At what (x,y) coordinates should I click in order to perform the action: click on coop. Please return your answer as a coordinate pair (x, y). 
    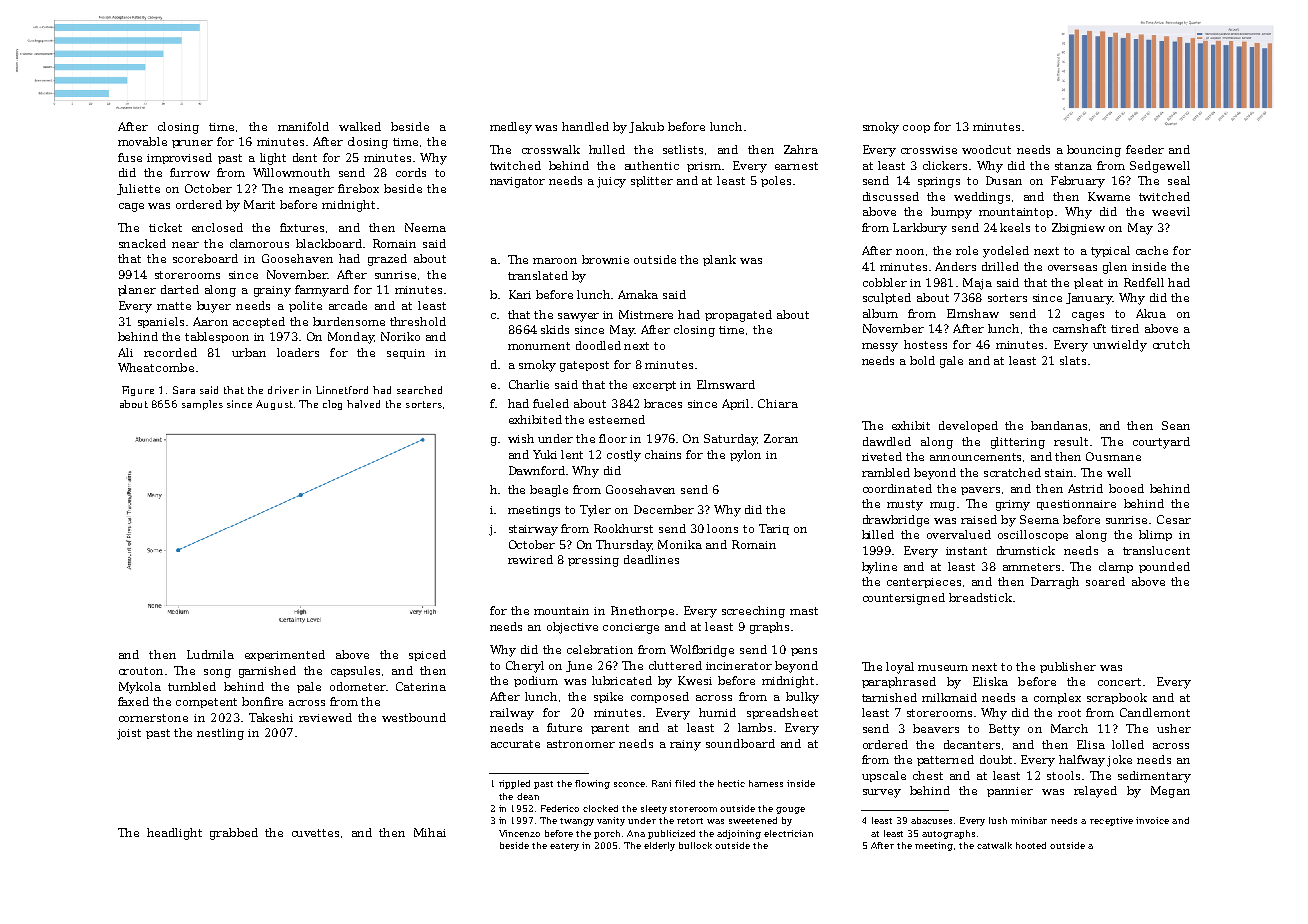
    Looking at the image, I should click on (916, 129).
